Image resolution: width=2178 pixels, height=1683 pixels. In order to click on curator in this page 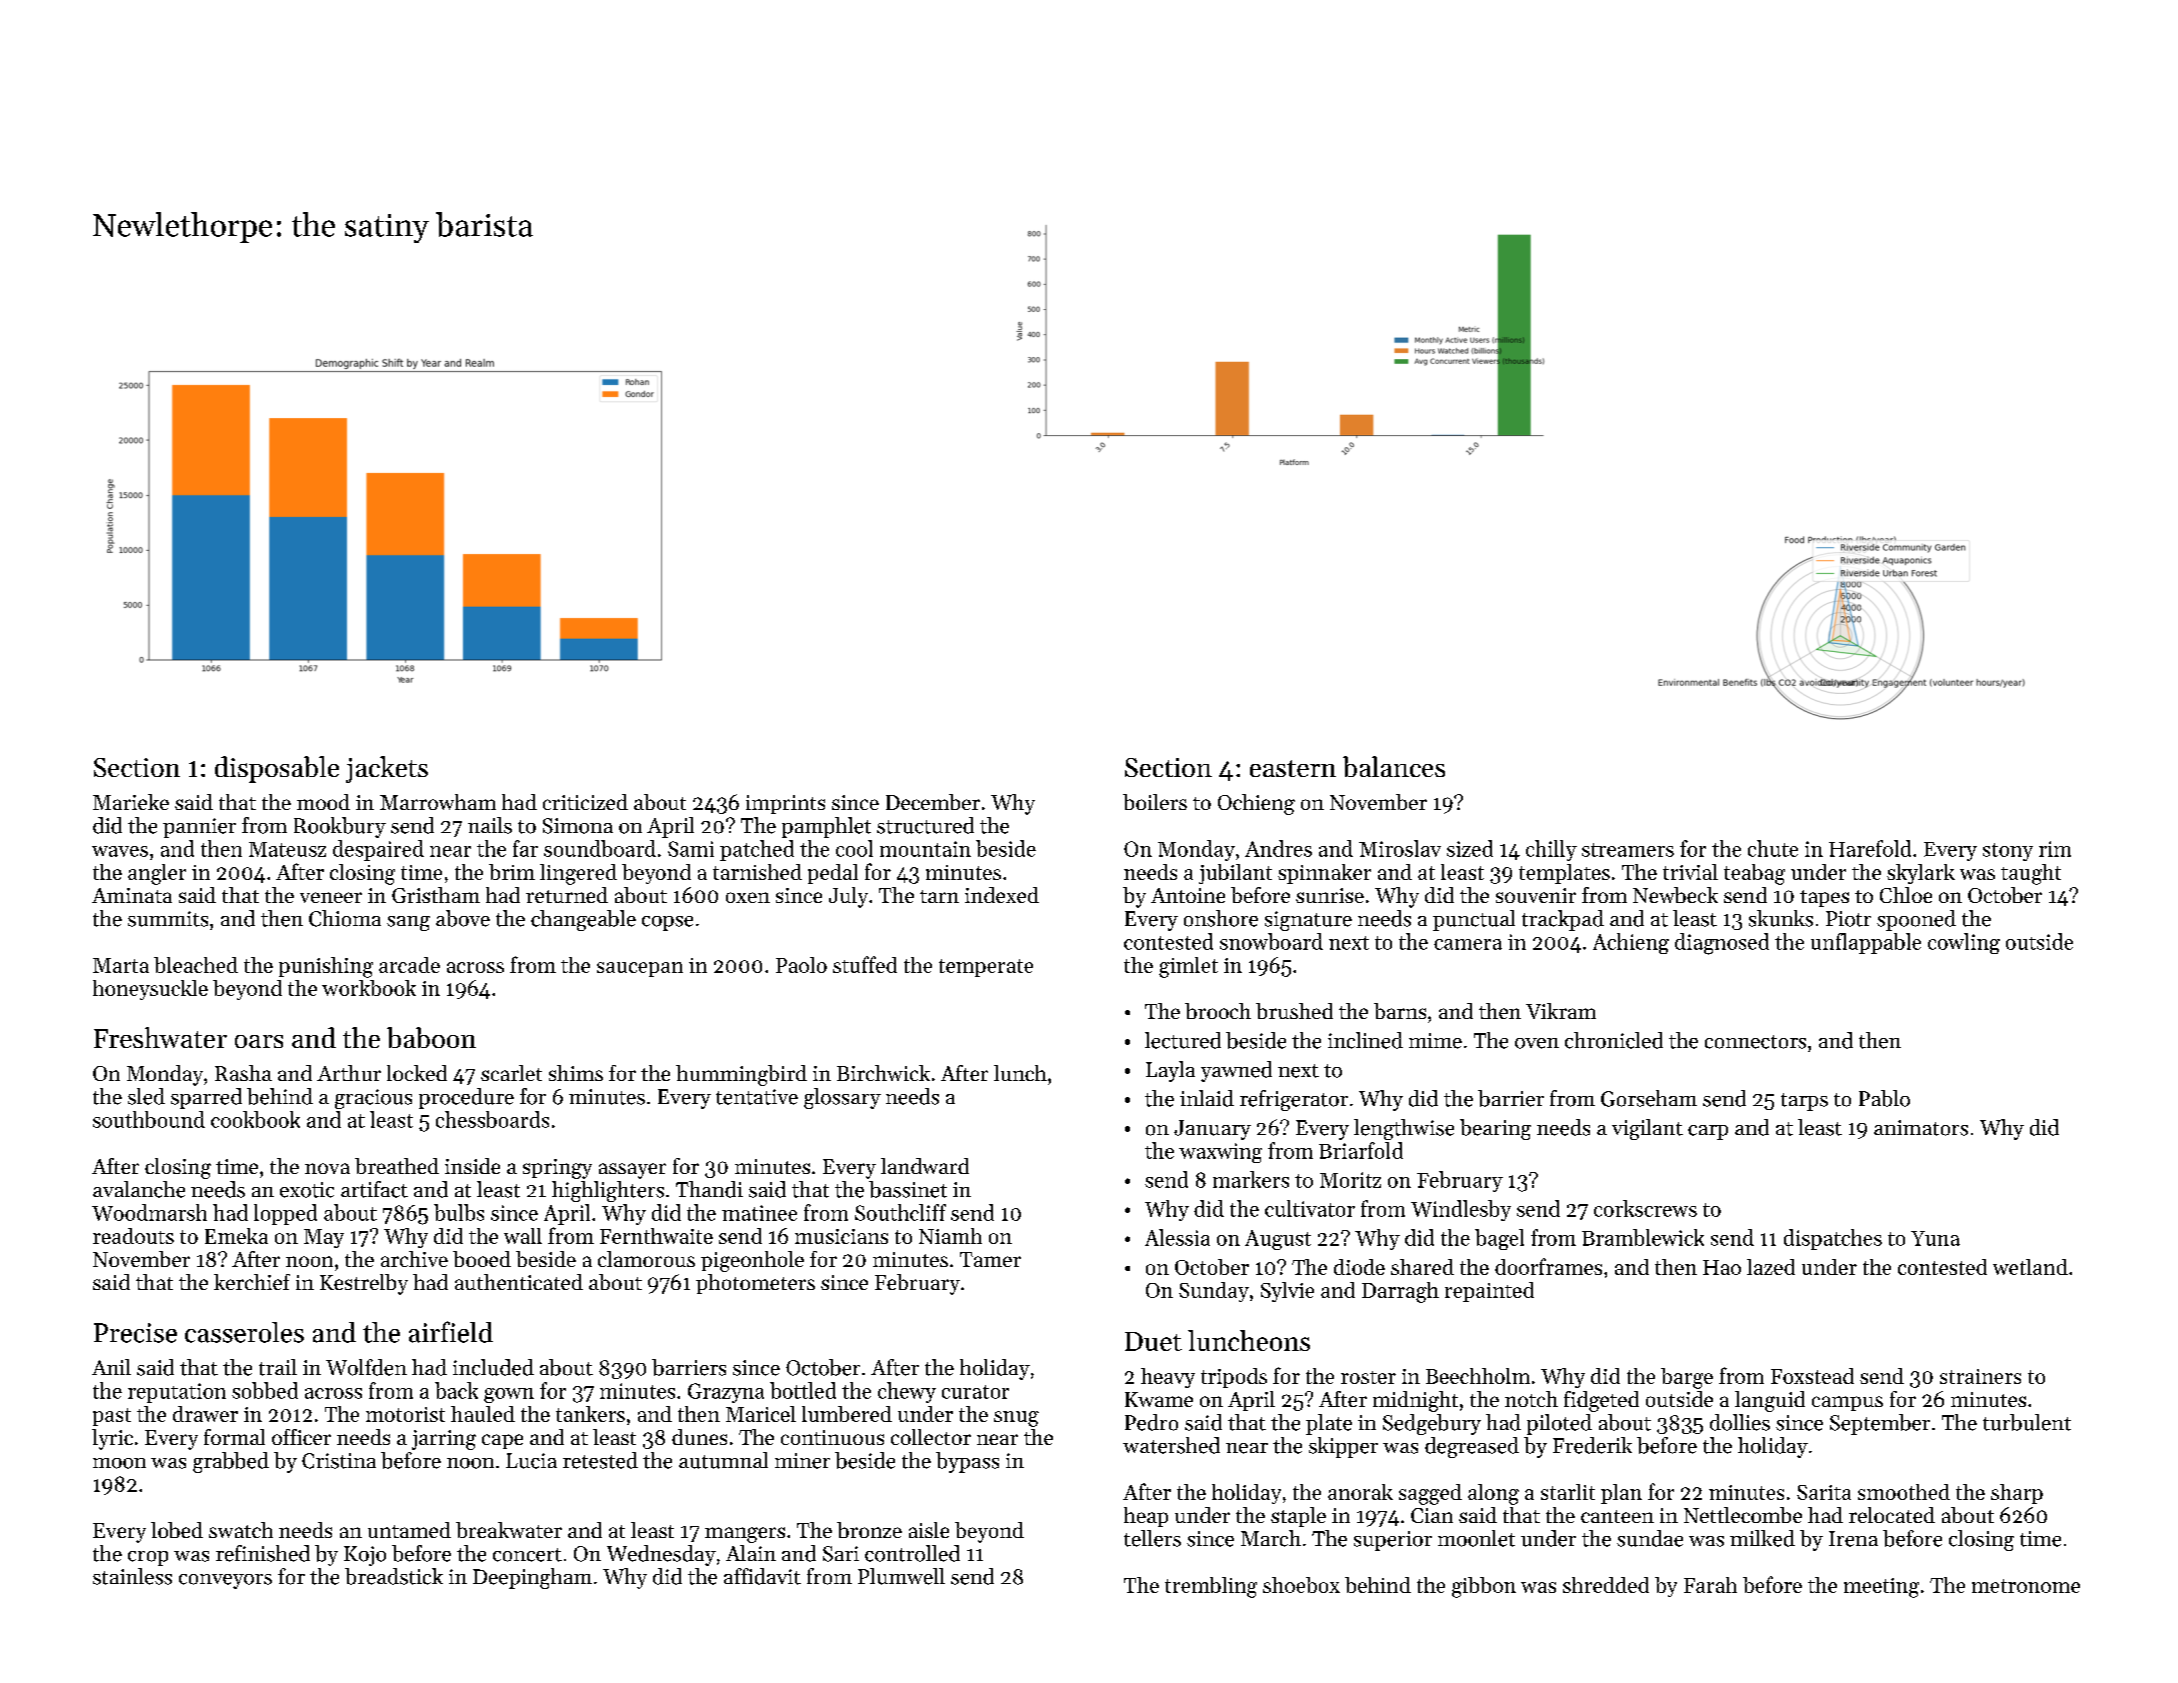, I will do `click(975, 1392)`.
